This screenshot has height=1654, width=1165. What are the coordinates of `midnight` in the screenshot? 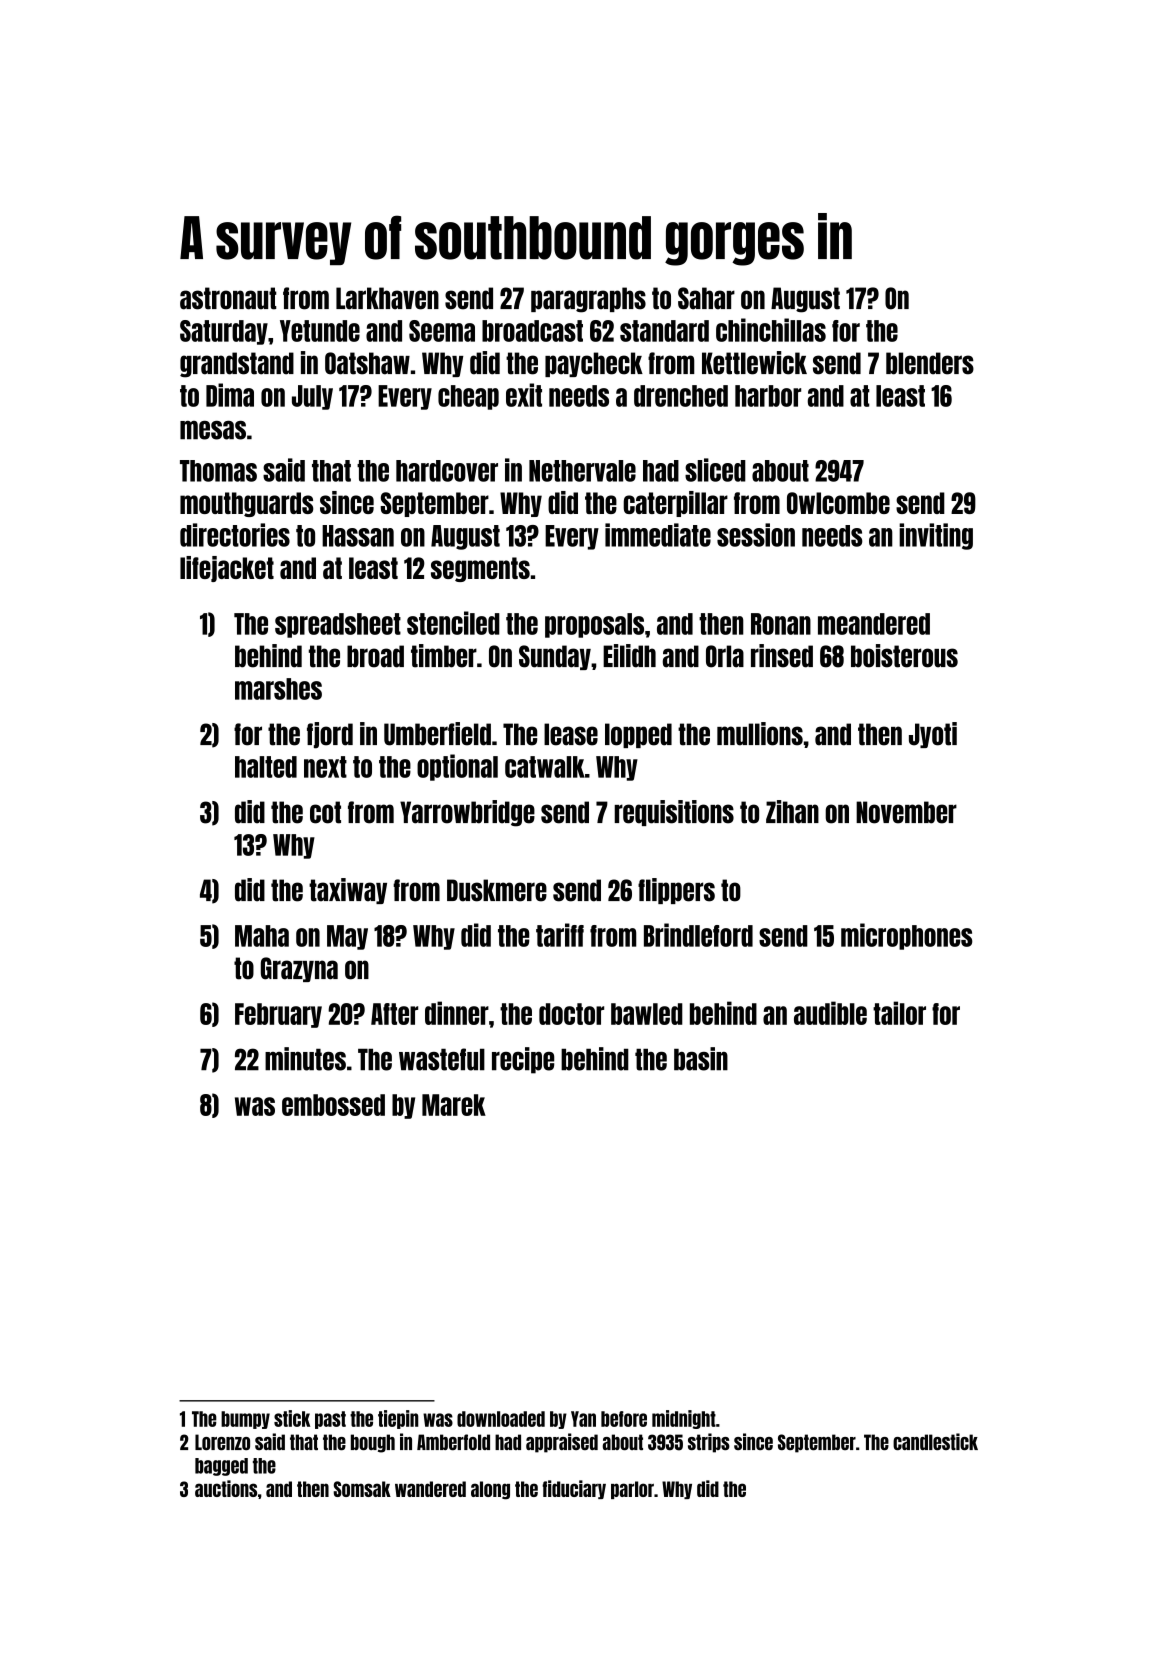 It's located at (684, 1419).
